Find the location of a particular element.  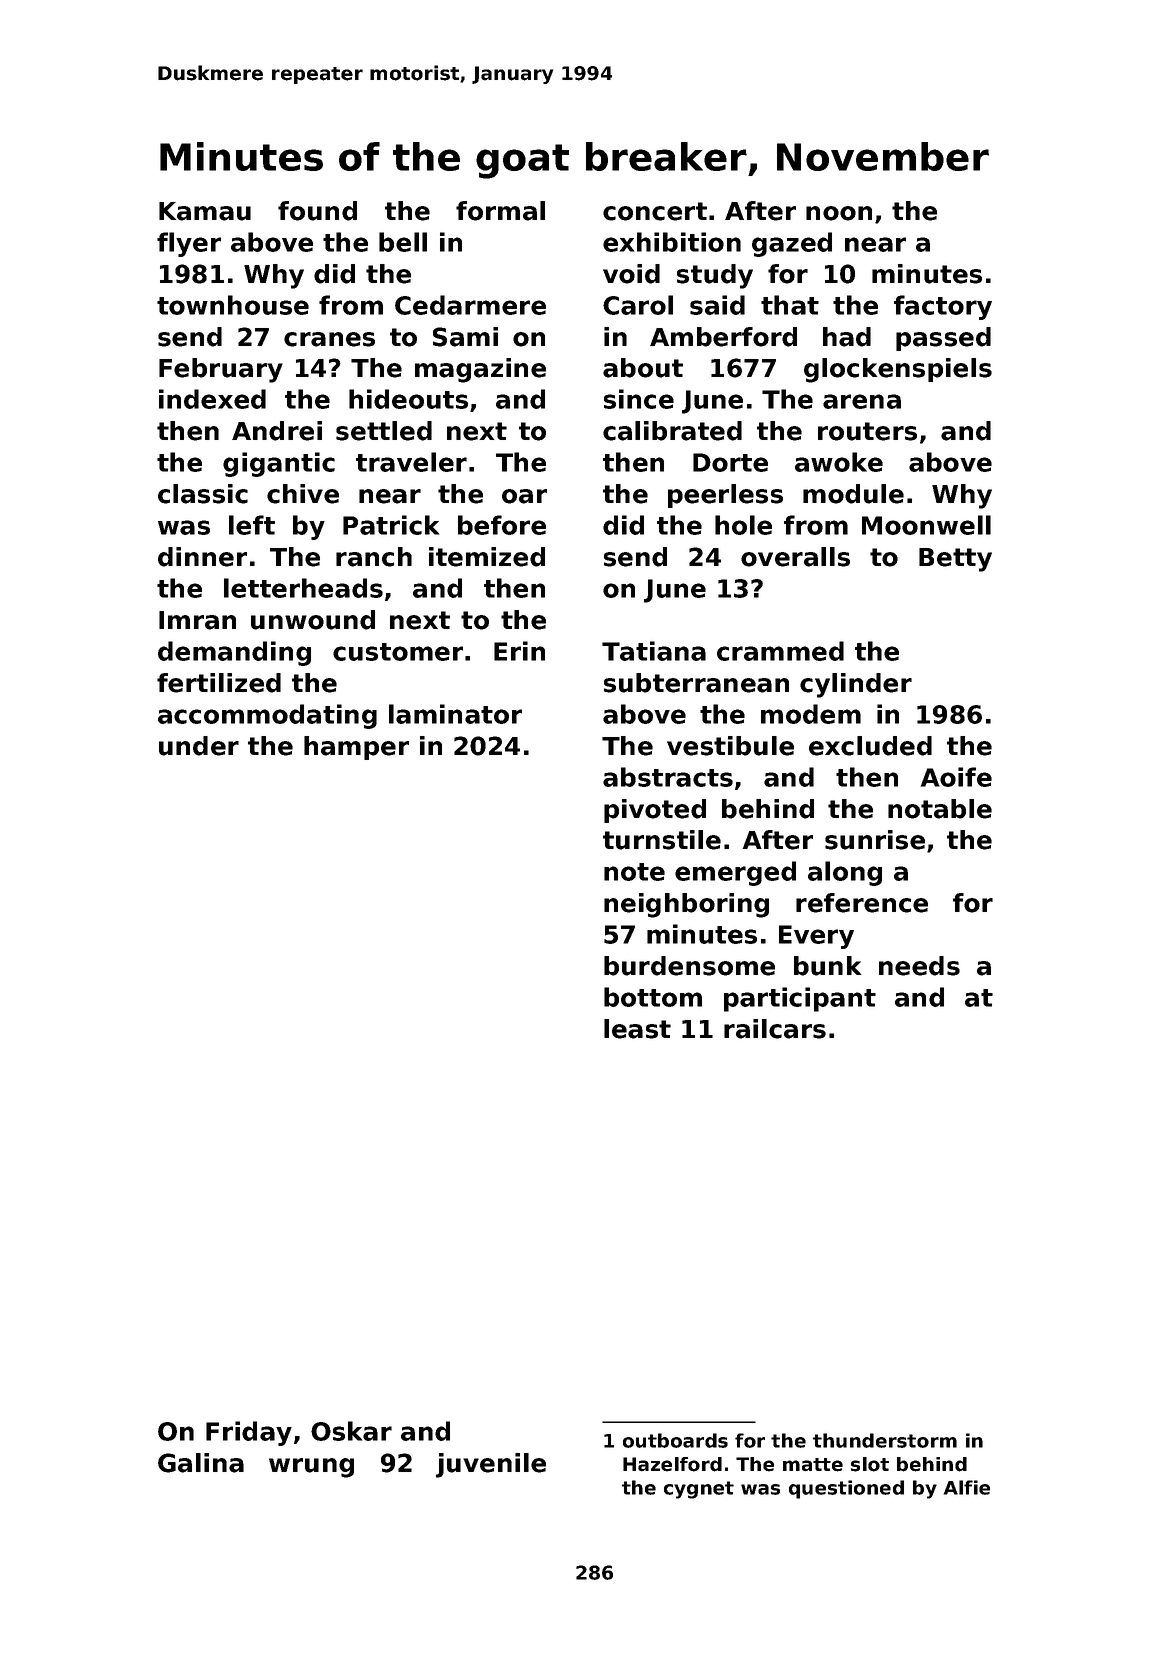

bottom is located at coordinates (653, 997).
